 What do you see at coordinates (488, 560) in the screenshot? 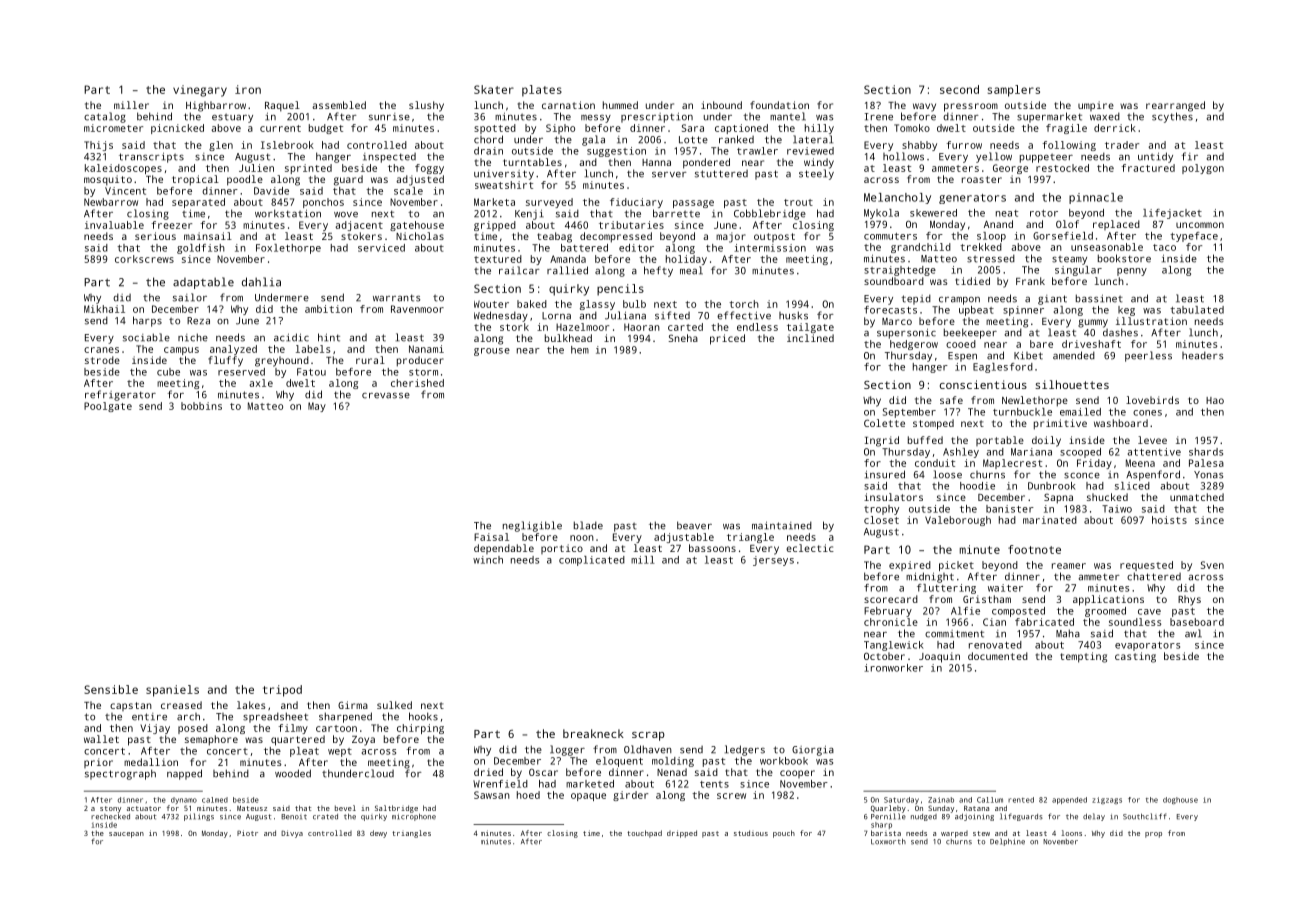
I see `winch` at bounding box center [488, 560].
